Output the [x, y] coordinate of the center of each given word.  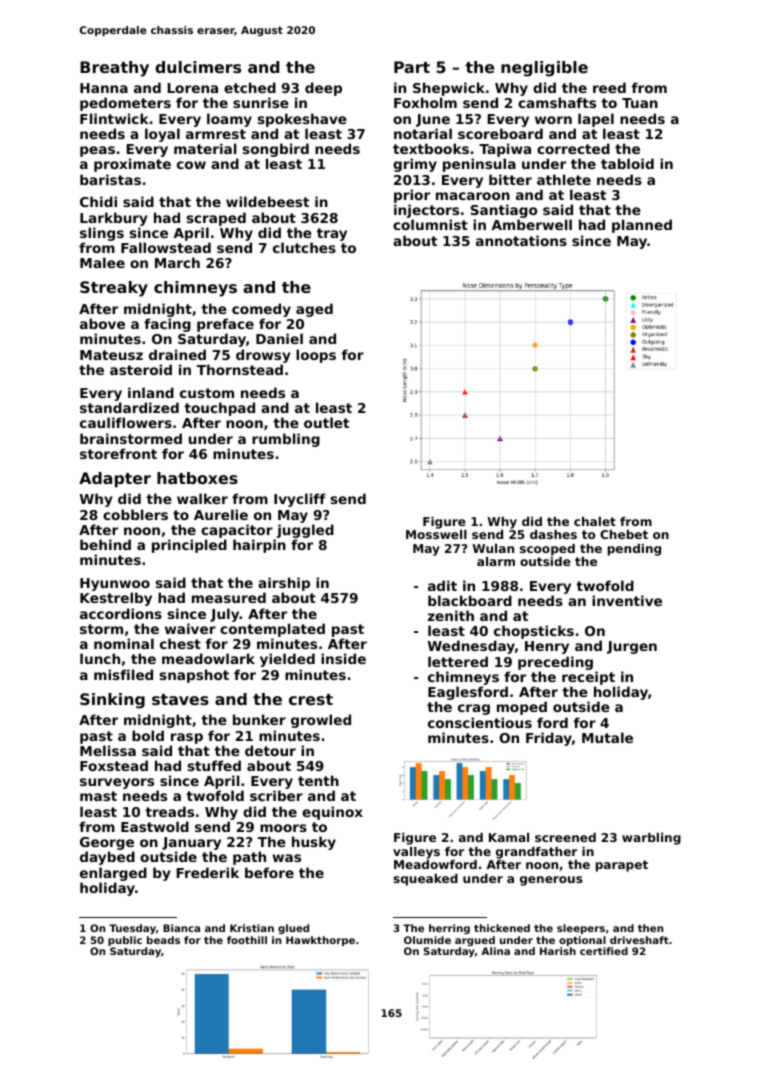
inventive [627, 600]
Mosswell [436, 534]
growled [321, 721]
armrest [216, 134]
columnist [430, 224]
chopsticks [534, 633]
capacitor [237, 531]
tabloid [627, 163]
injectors [426, 211]
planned [642, 226]
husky [314, 843]
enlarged [113, 874]
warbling [651, 839]
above [102, 323]
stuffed [214, 765]
